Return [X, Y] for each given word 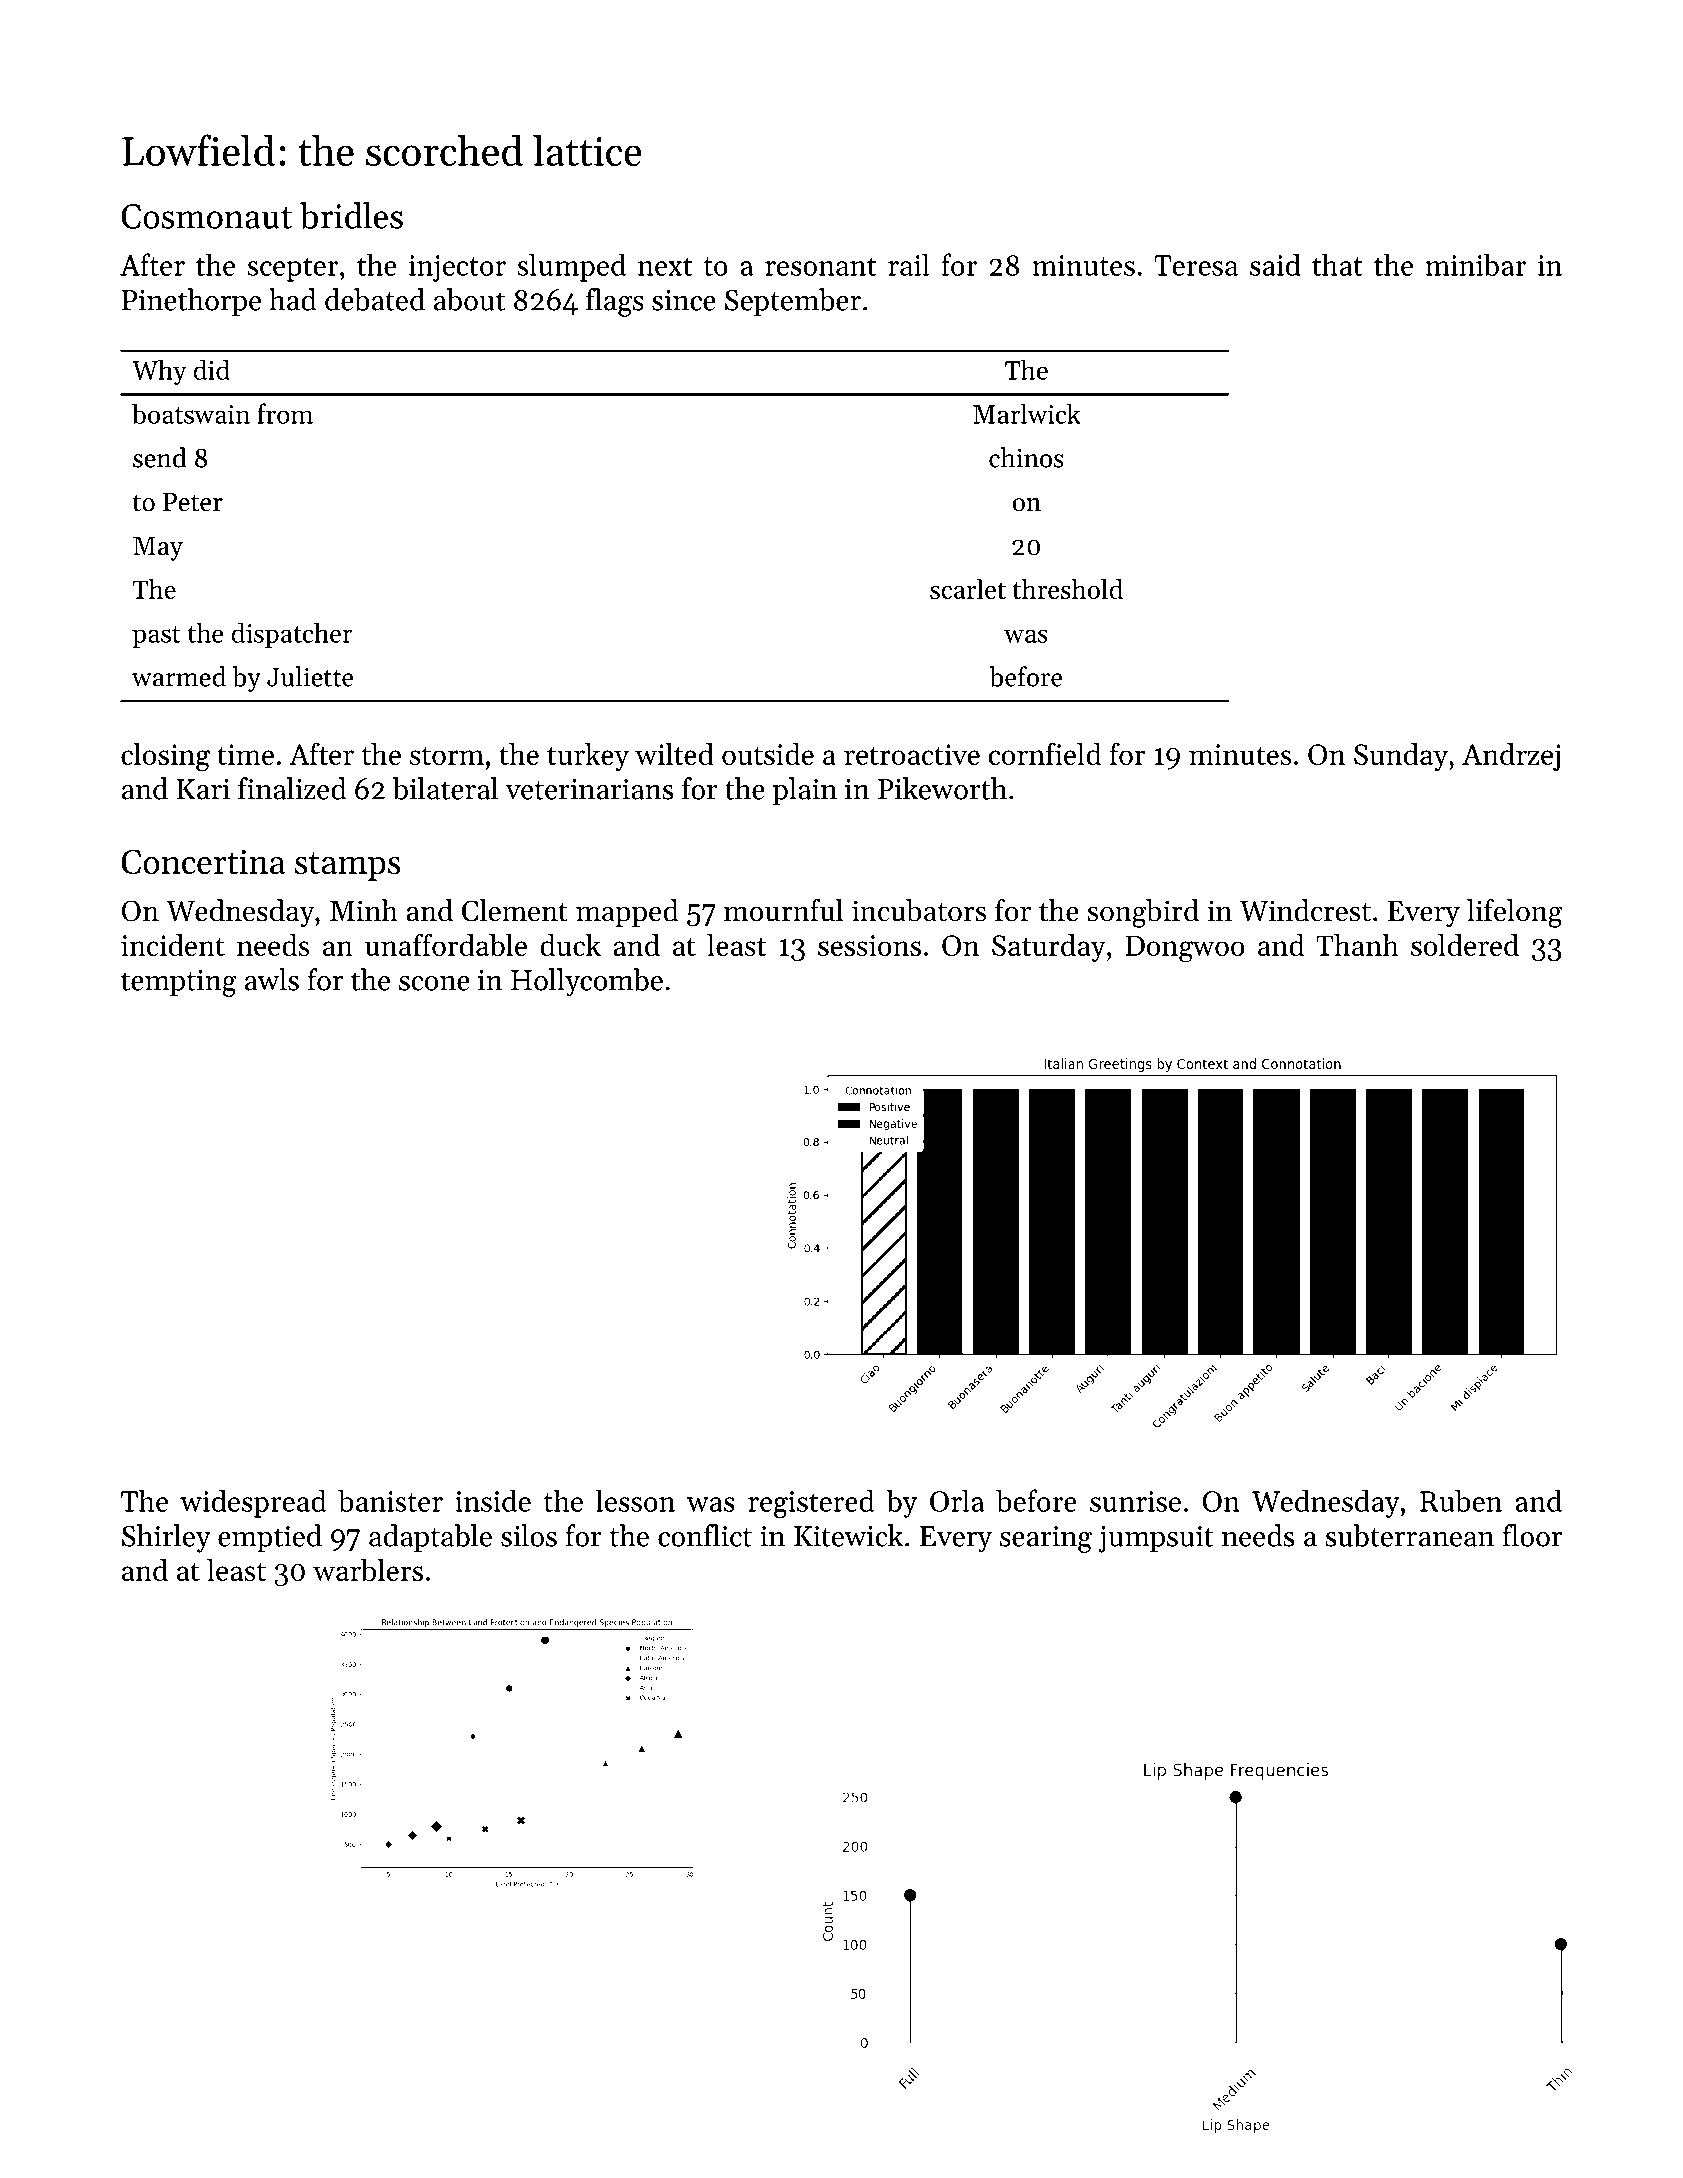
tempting [179, 983]
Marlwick [1027, 413]
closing [165, 757]
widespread [253, 1504]
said [1275, 265]
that [1337, 264]
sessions [869, 945]
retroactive [912, 754]
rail [908, 265]
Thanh [1357, 945]
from [285, 413]
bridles [351, 215]
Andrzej [1511, 757]
